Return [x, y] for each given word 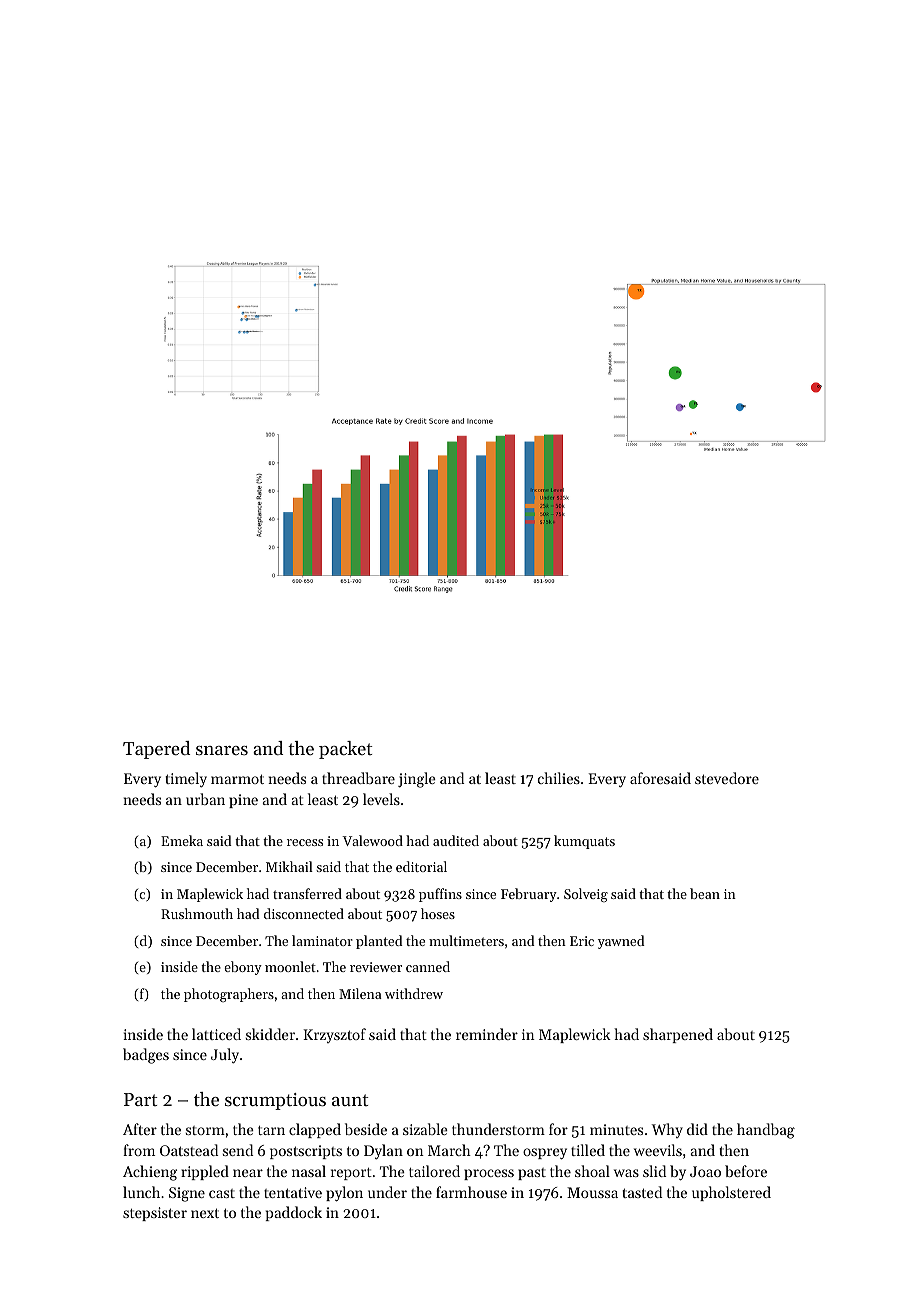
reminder [487, 1034]
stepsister [155, 1214]
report [351, 1174]
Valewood [372, 840]
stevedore [727, 778]
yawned [621, 942]
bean [705, 893]
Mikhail [289, 866]
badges [146, 1056]
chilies [559, 778]
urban [205, 799]
